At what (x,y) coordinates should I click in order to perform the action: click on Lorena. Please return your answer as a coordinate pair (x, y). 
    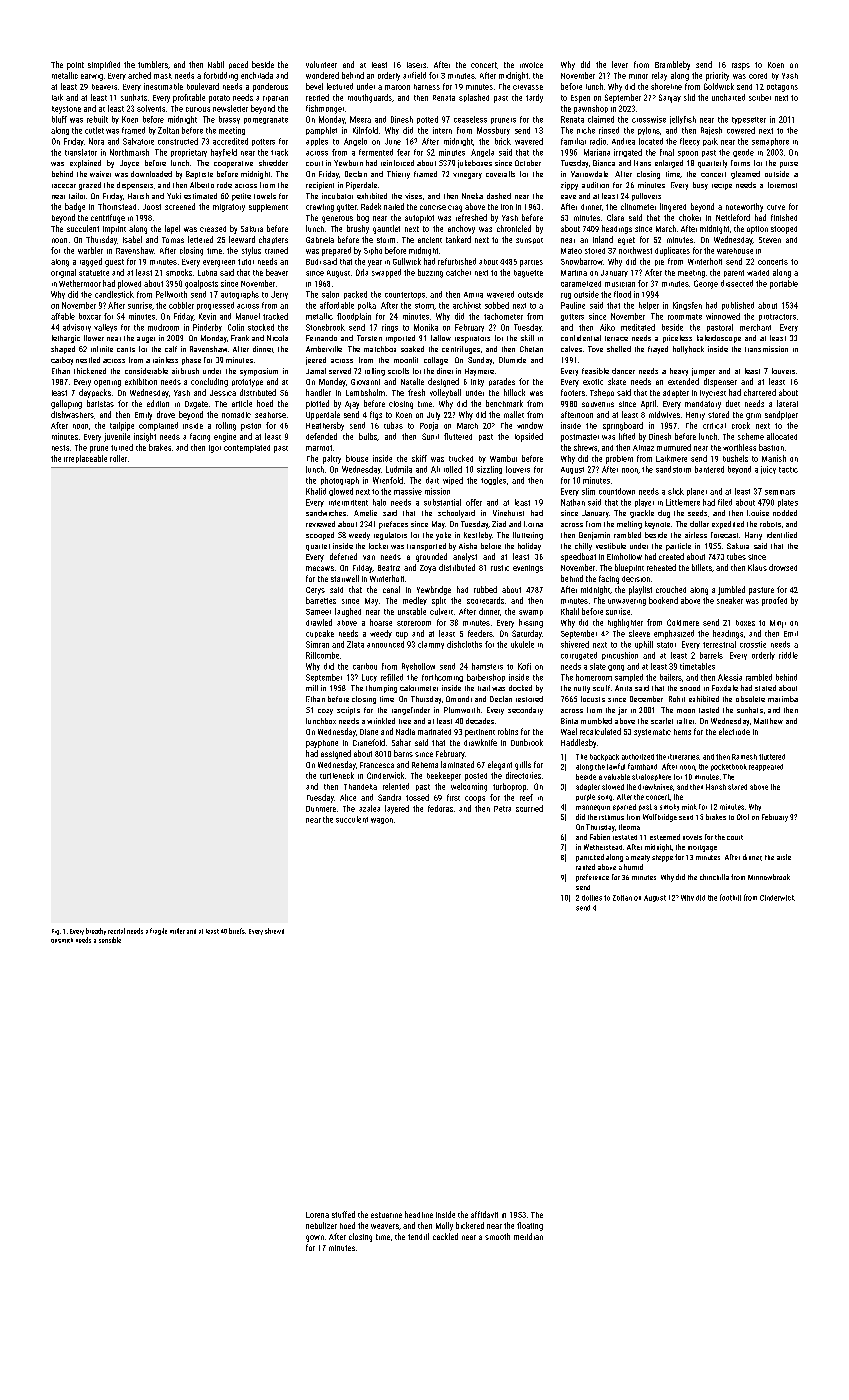
    Looking at the image, I should click on (317, 1215).
